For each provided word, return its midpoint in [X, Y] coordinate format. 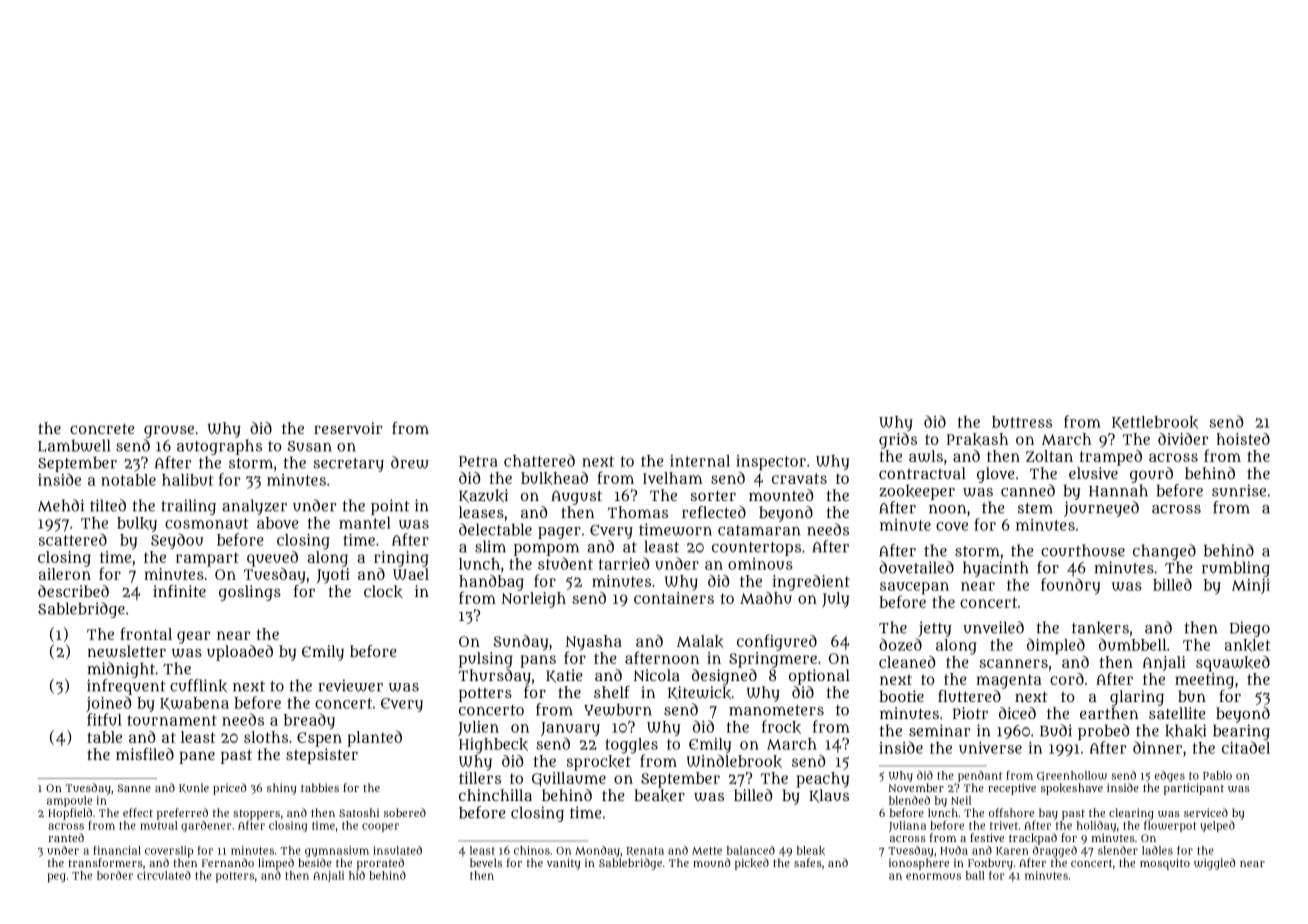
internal [700, 461]
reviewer [350, 685]
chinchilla [495, 795]
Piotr [970, 713]
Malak [700, 641]
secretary [348, 465]
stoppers [256, 814]
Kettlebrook [1155, 423]
